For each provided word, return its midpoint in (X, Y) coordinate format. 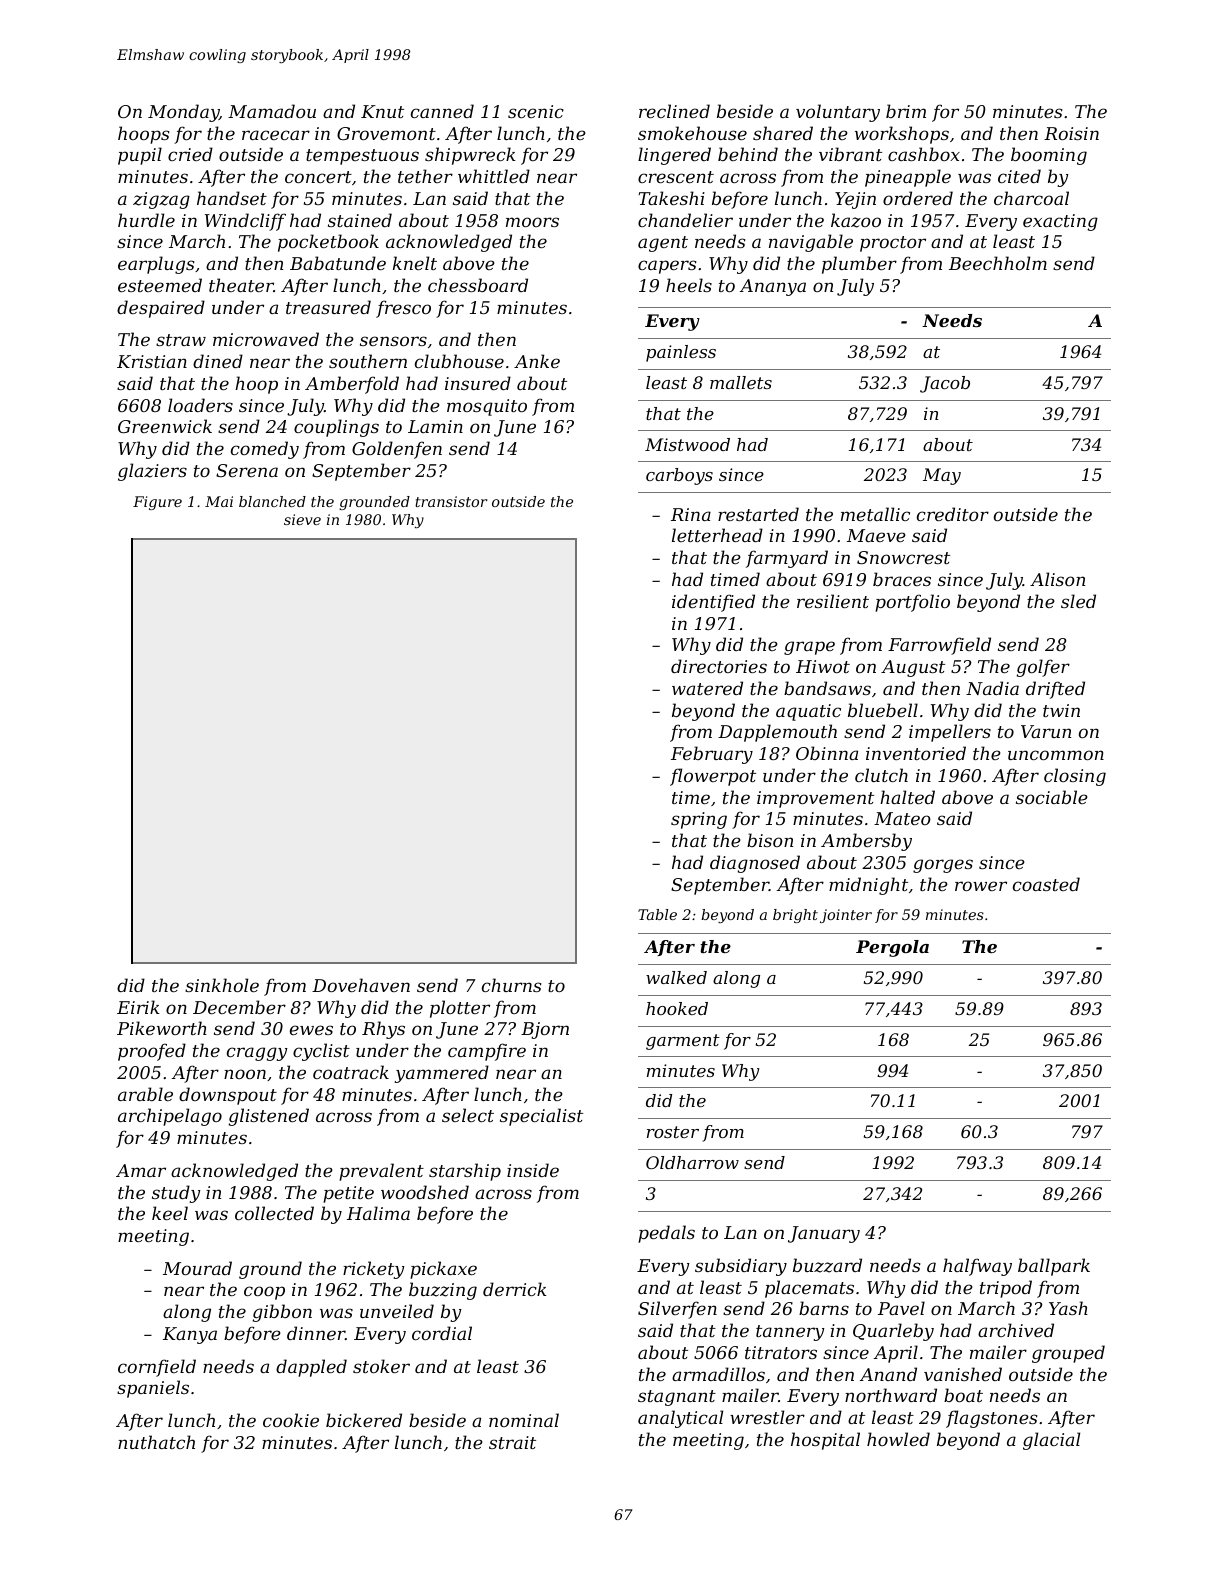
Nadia (992, 688)
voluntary (838, 113)
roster (673, 1132)
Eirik (138, 1007)
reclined (674, 111)
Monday (183, 113)
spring (699, 820)
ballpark (1054, 1267)
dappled (311, 1368)
